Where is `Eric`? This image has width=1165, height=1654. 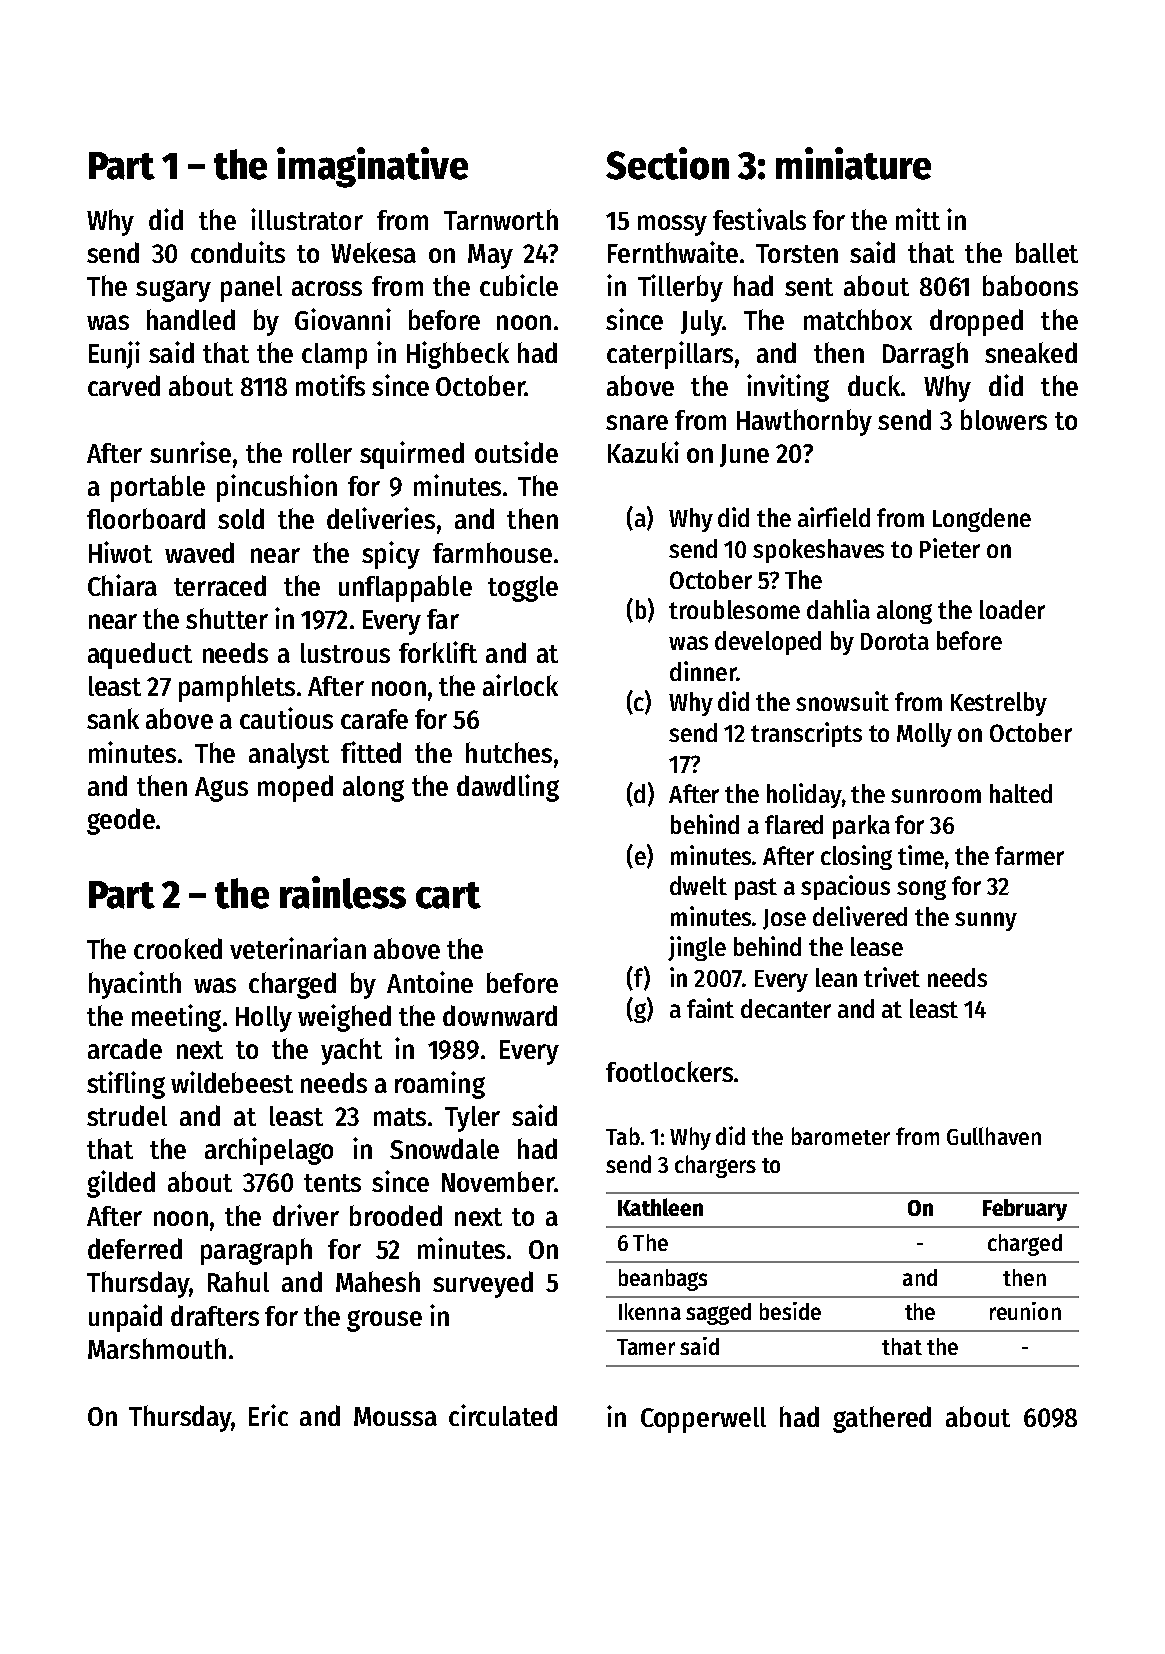 Eric is located at coordinates (268, 1415).
